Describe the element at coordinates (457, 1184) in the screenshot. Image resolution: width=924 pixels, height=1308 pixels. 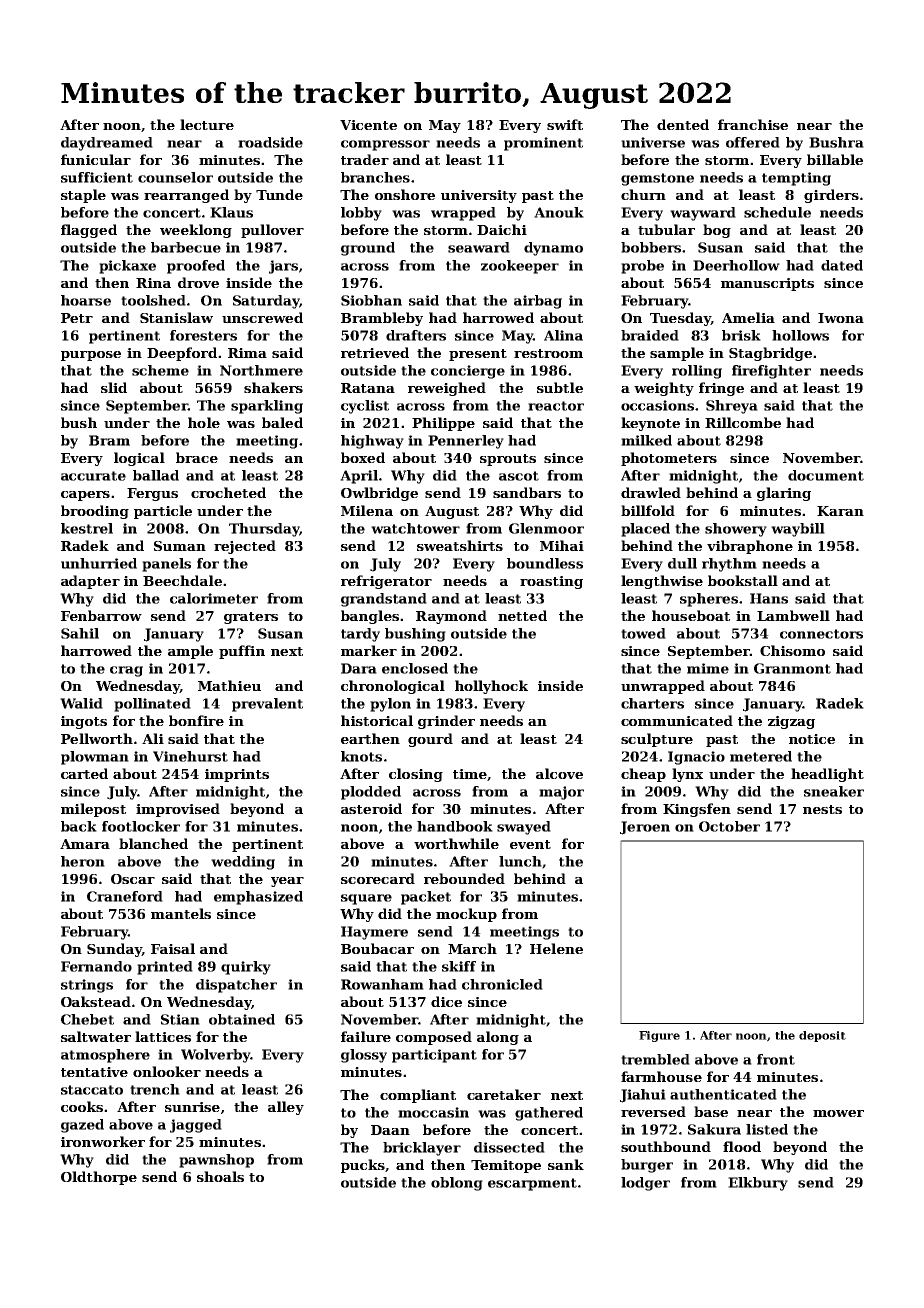
I see `oblong` at that location.
